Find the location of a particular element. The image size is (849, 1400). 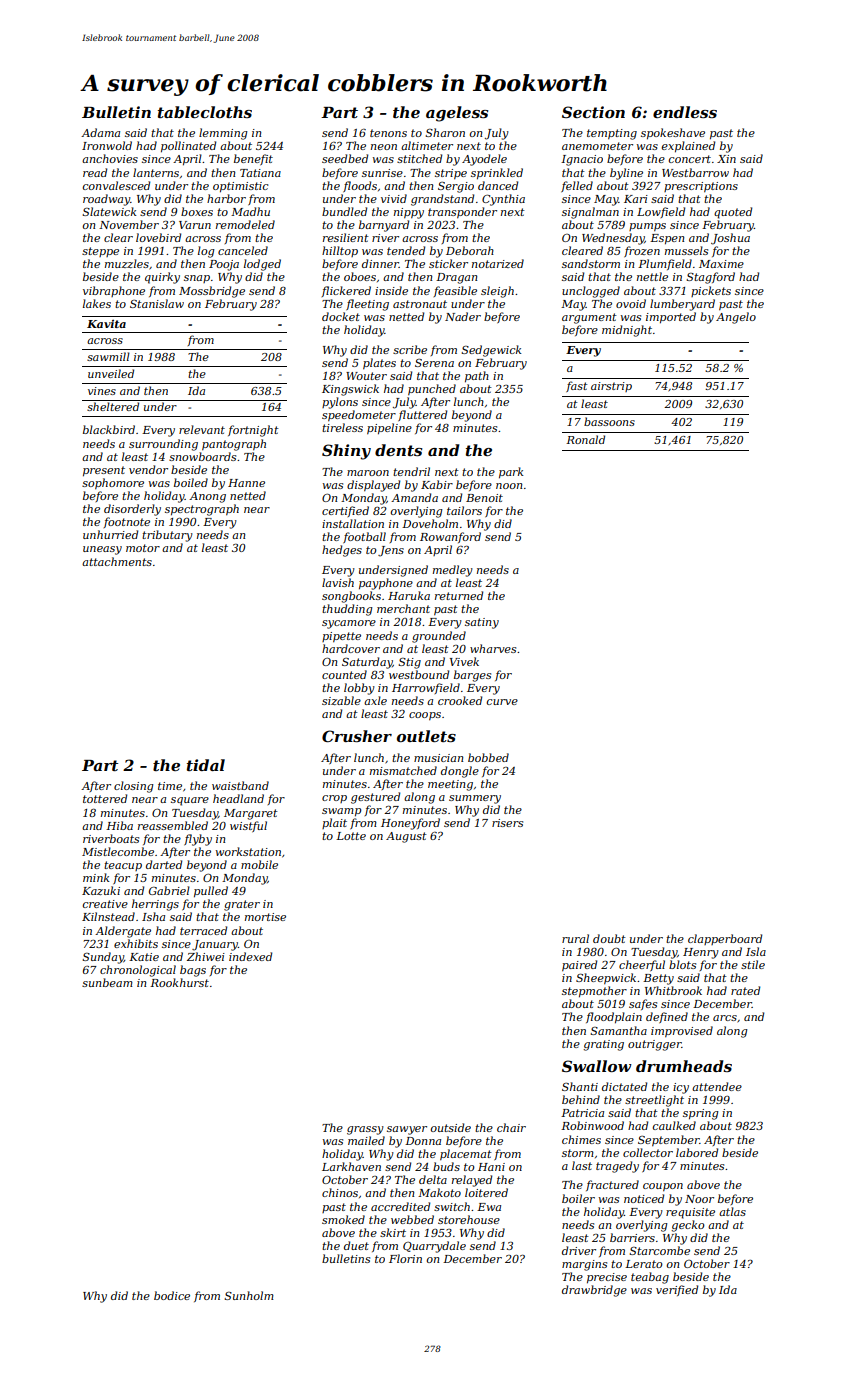

drawbridge is located at coordinates (594, 1291).
